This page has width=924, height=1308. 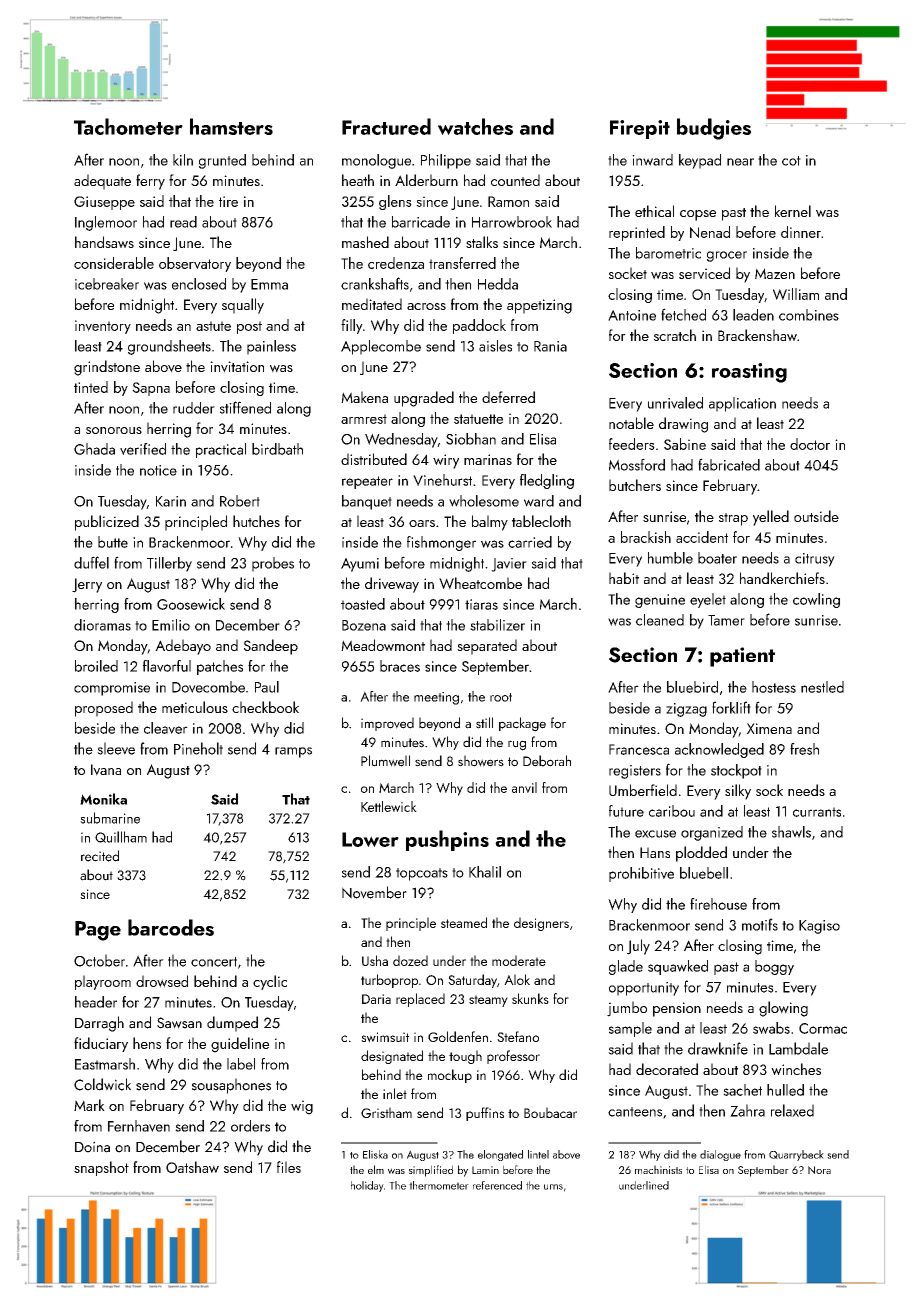 What do you see at coordinates (192, 1167) in the page?
I see `Oatshaw` at bounding box center [192, 1167].
